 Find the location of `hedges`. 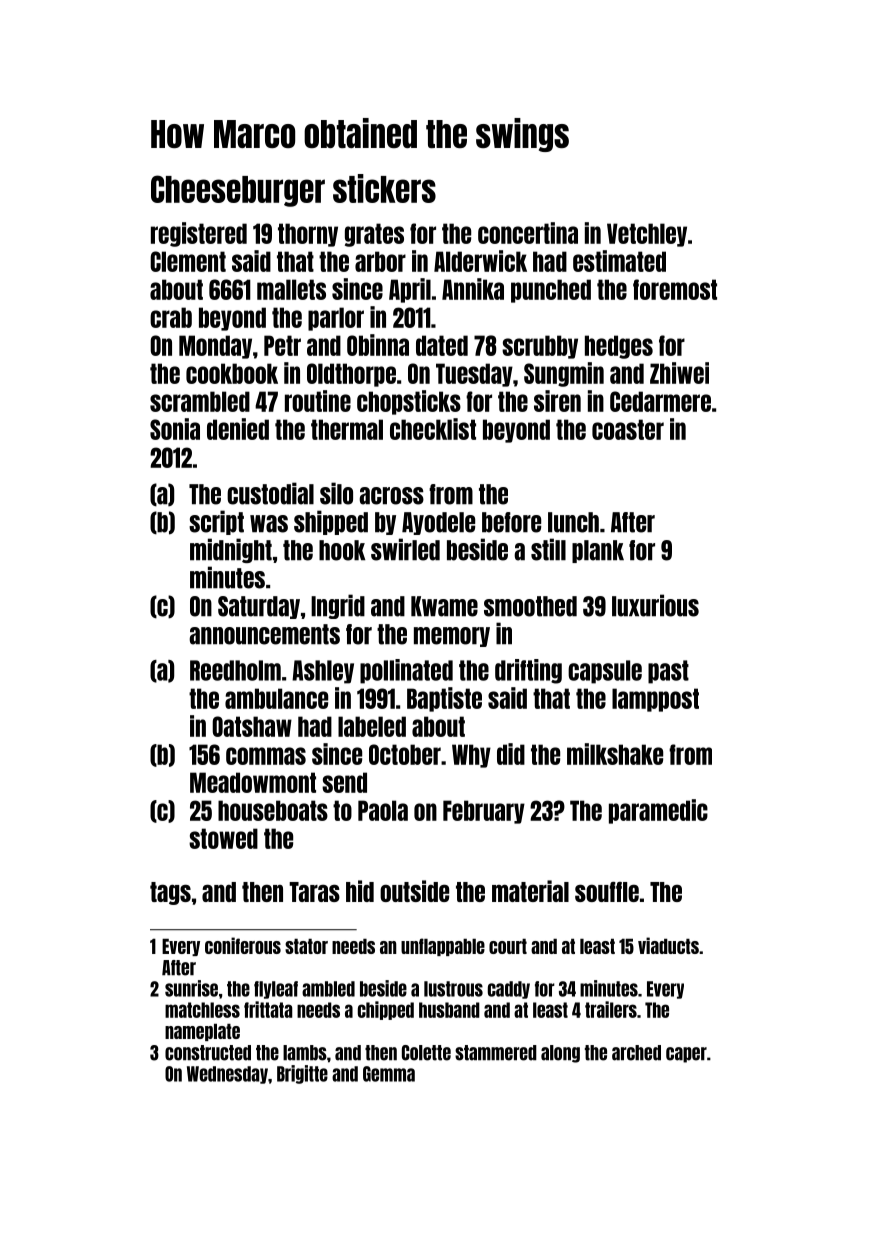

hedges is located at coordinates (619, 347).
